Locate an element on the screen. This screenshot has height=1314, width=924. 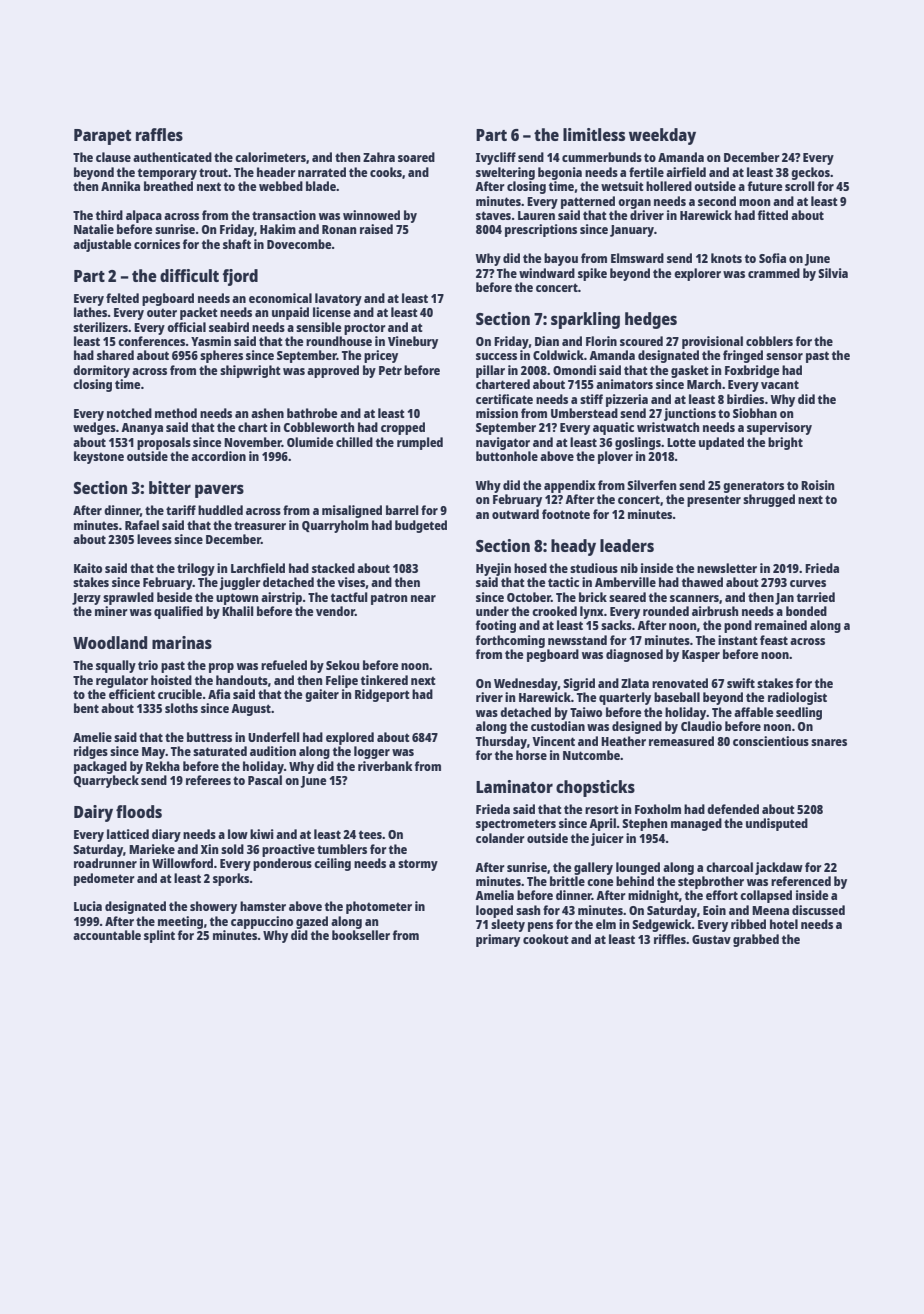
Roisin is located at coordinates (817, 485).
